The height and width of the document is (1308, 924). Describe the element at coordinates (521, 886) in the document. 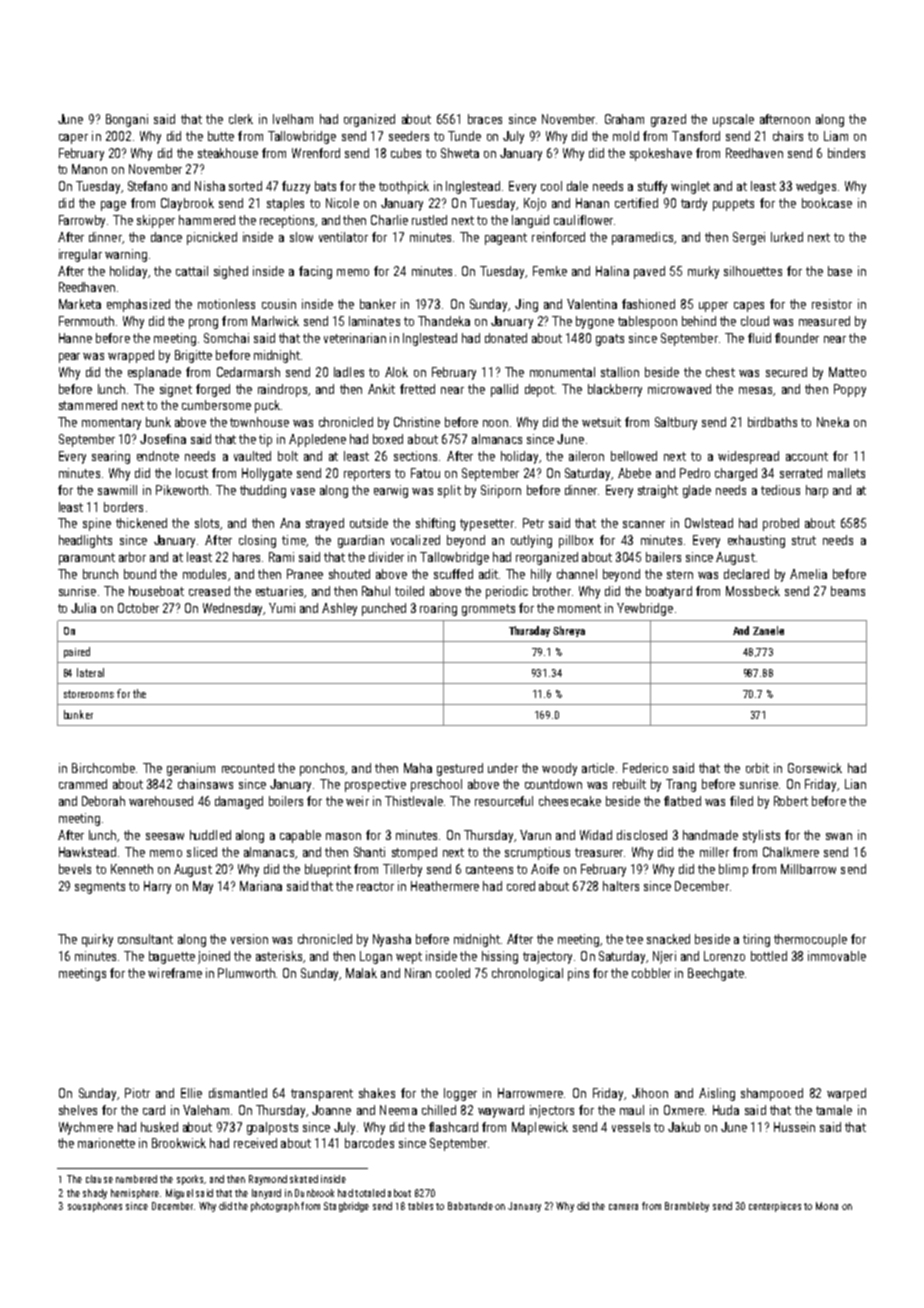

I see `cored` at that location.
